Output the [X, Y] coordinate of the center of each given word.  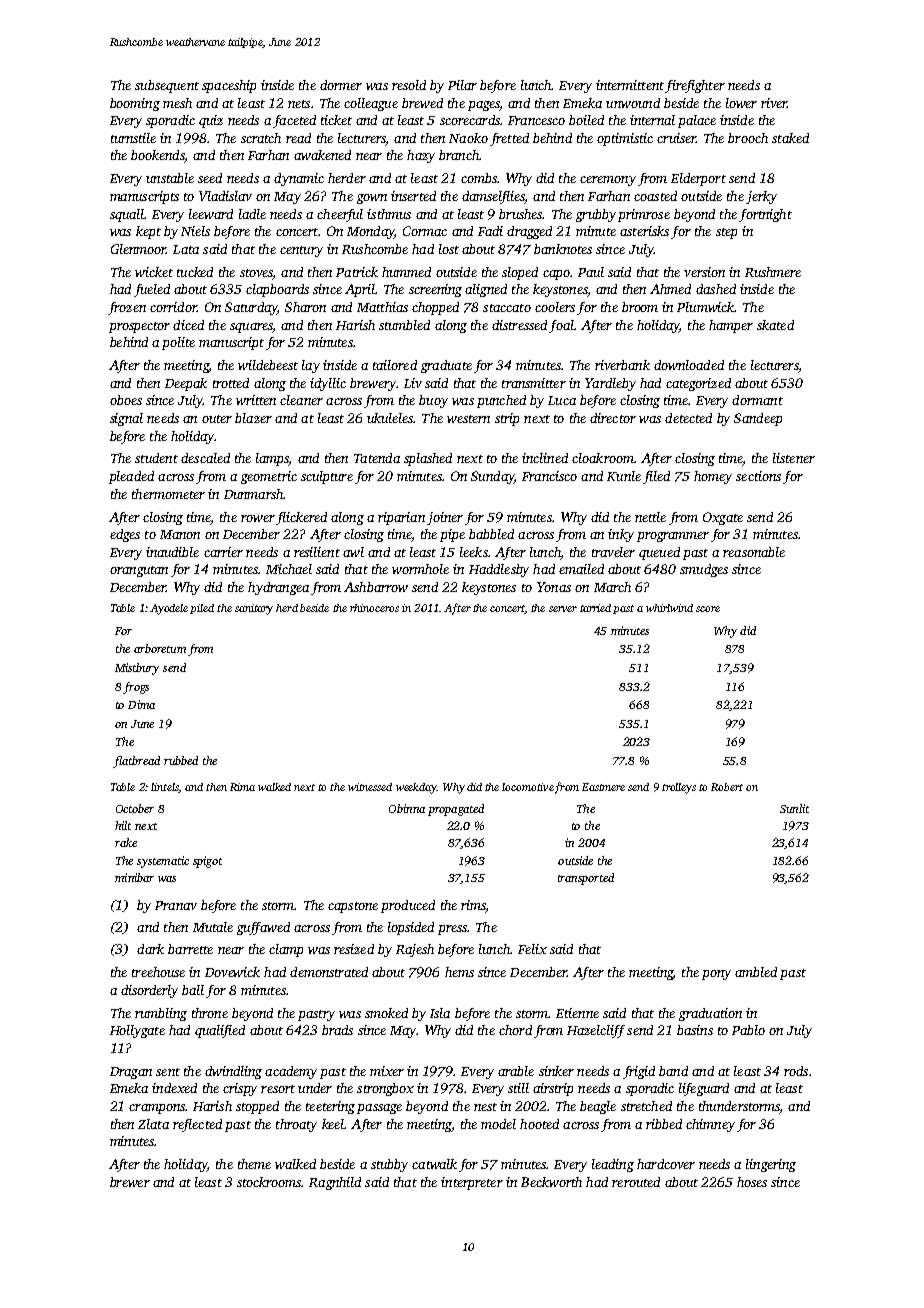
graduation [710, 1014]
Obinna [407, 808]
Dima [141, 704]
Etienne [577, 1013]
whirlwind [669, 608]
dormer [341, 85]
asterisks [644, 231]
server [563, 609]
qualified [220, 1031]
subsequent [167, 86]
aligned [486, 290]
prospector [139, 327]
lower [741, 103]
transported [586, 879]
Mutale [213, 927]
